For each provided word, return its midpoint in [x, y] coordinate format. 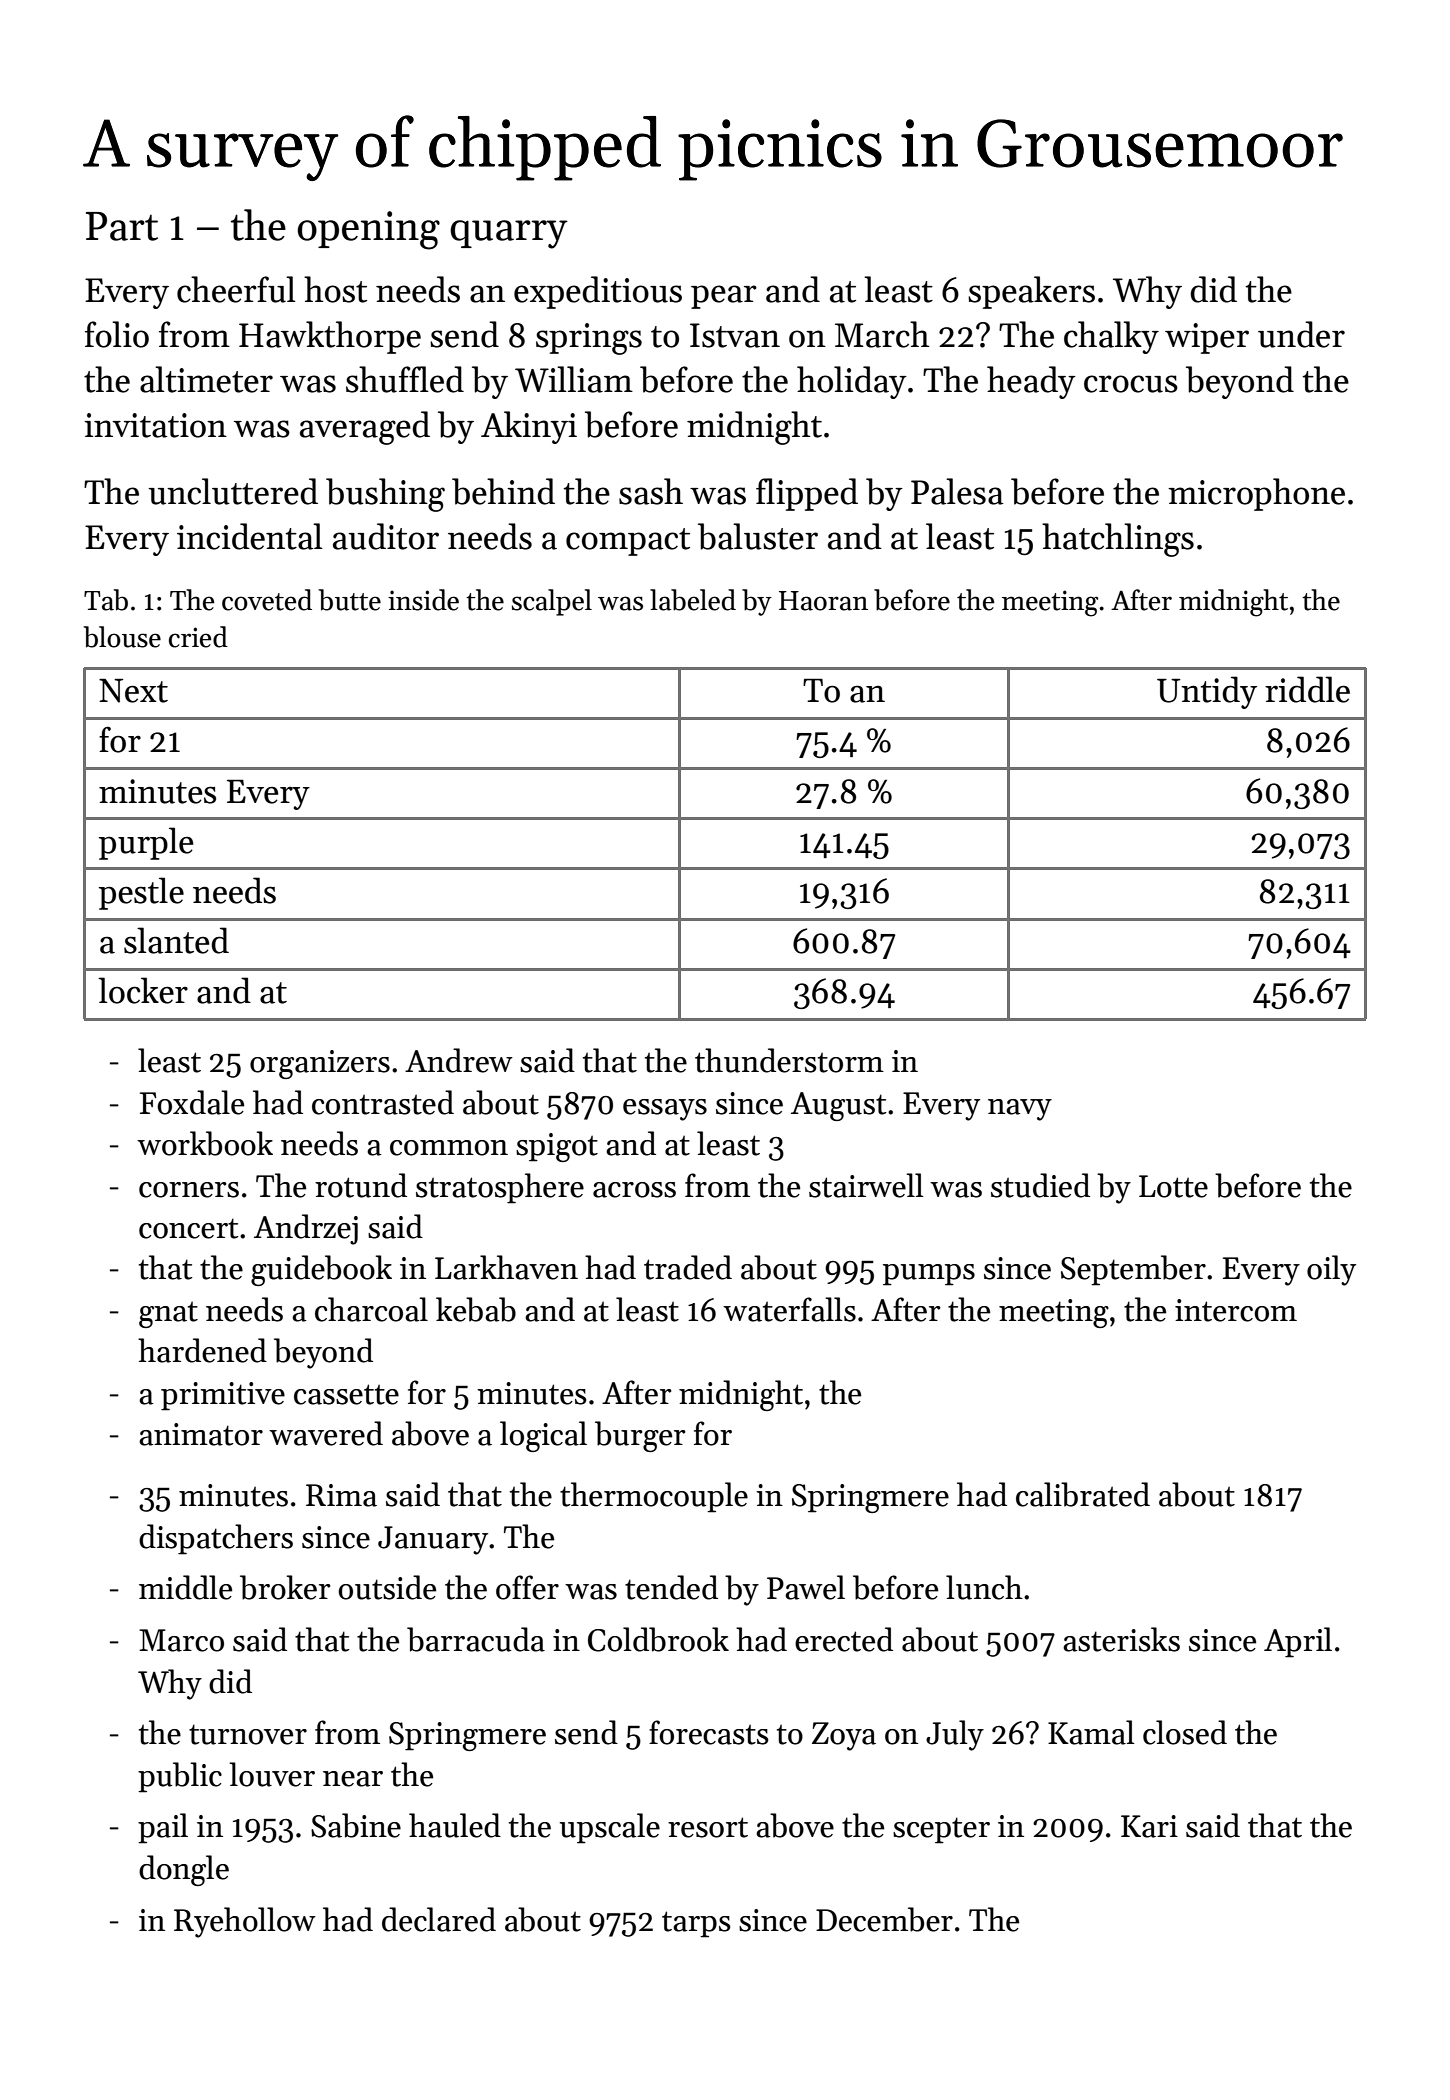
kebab [476, 1309]
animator [201, 1434]
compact [628, 542]
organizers [320, 1064]
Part [122, 226]
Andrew [459, 1060]
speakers [1031, 292]
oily [1331, 1270]
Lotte [1173, 1186]
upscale [610, 1828]
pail [163, 1828]
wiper [1207, 338]
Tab [106, 600]
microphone [1256, 494]
